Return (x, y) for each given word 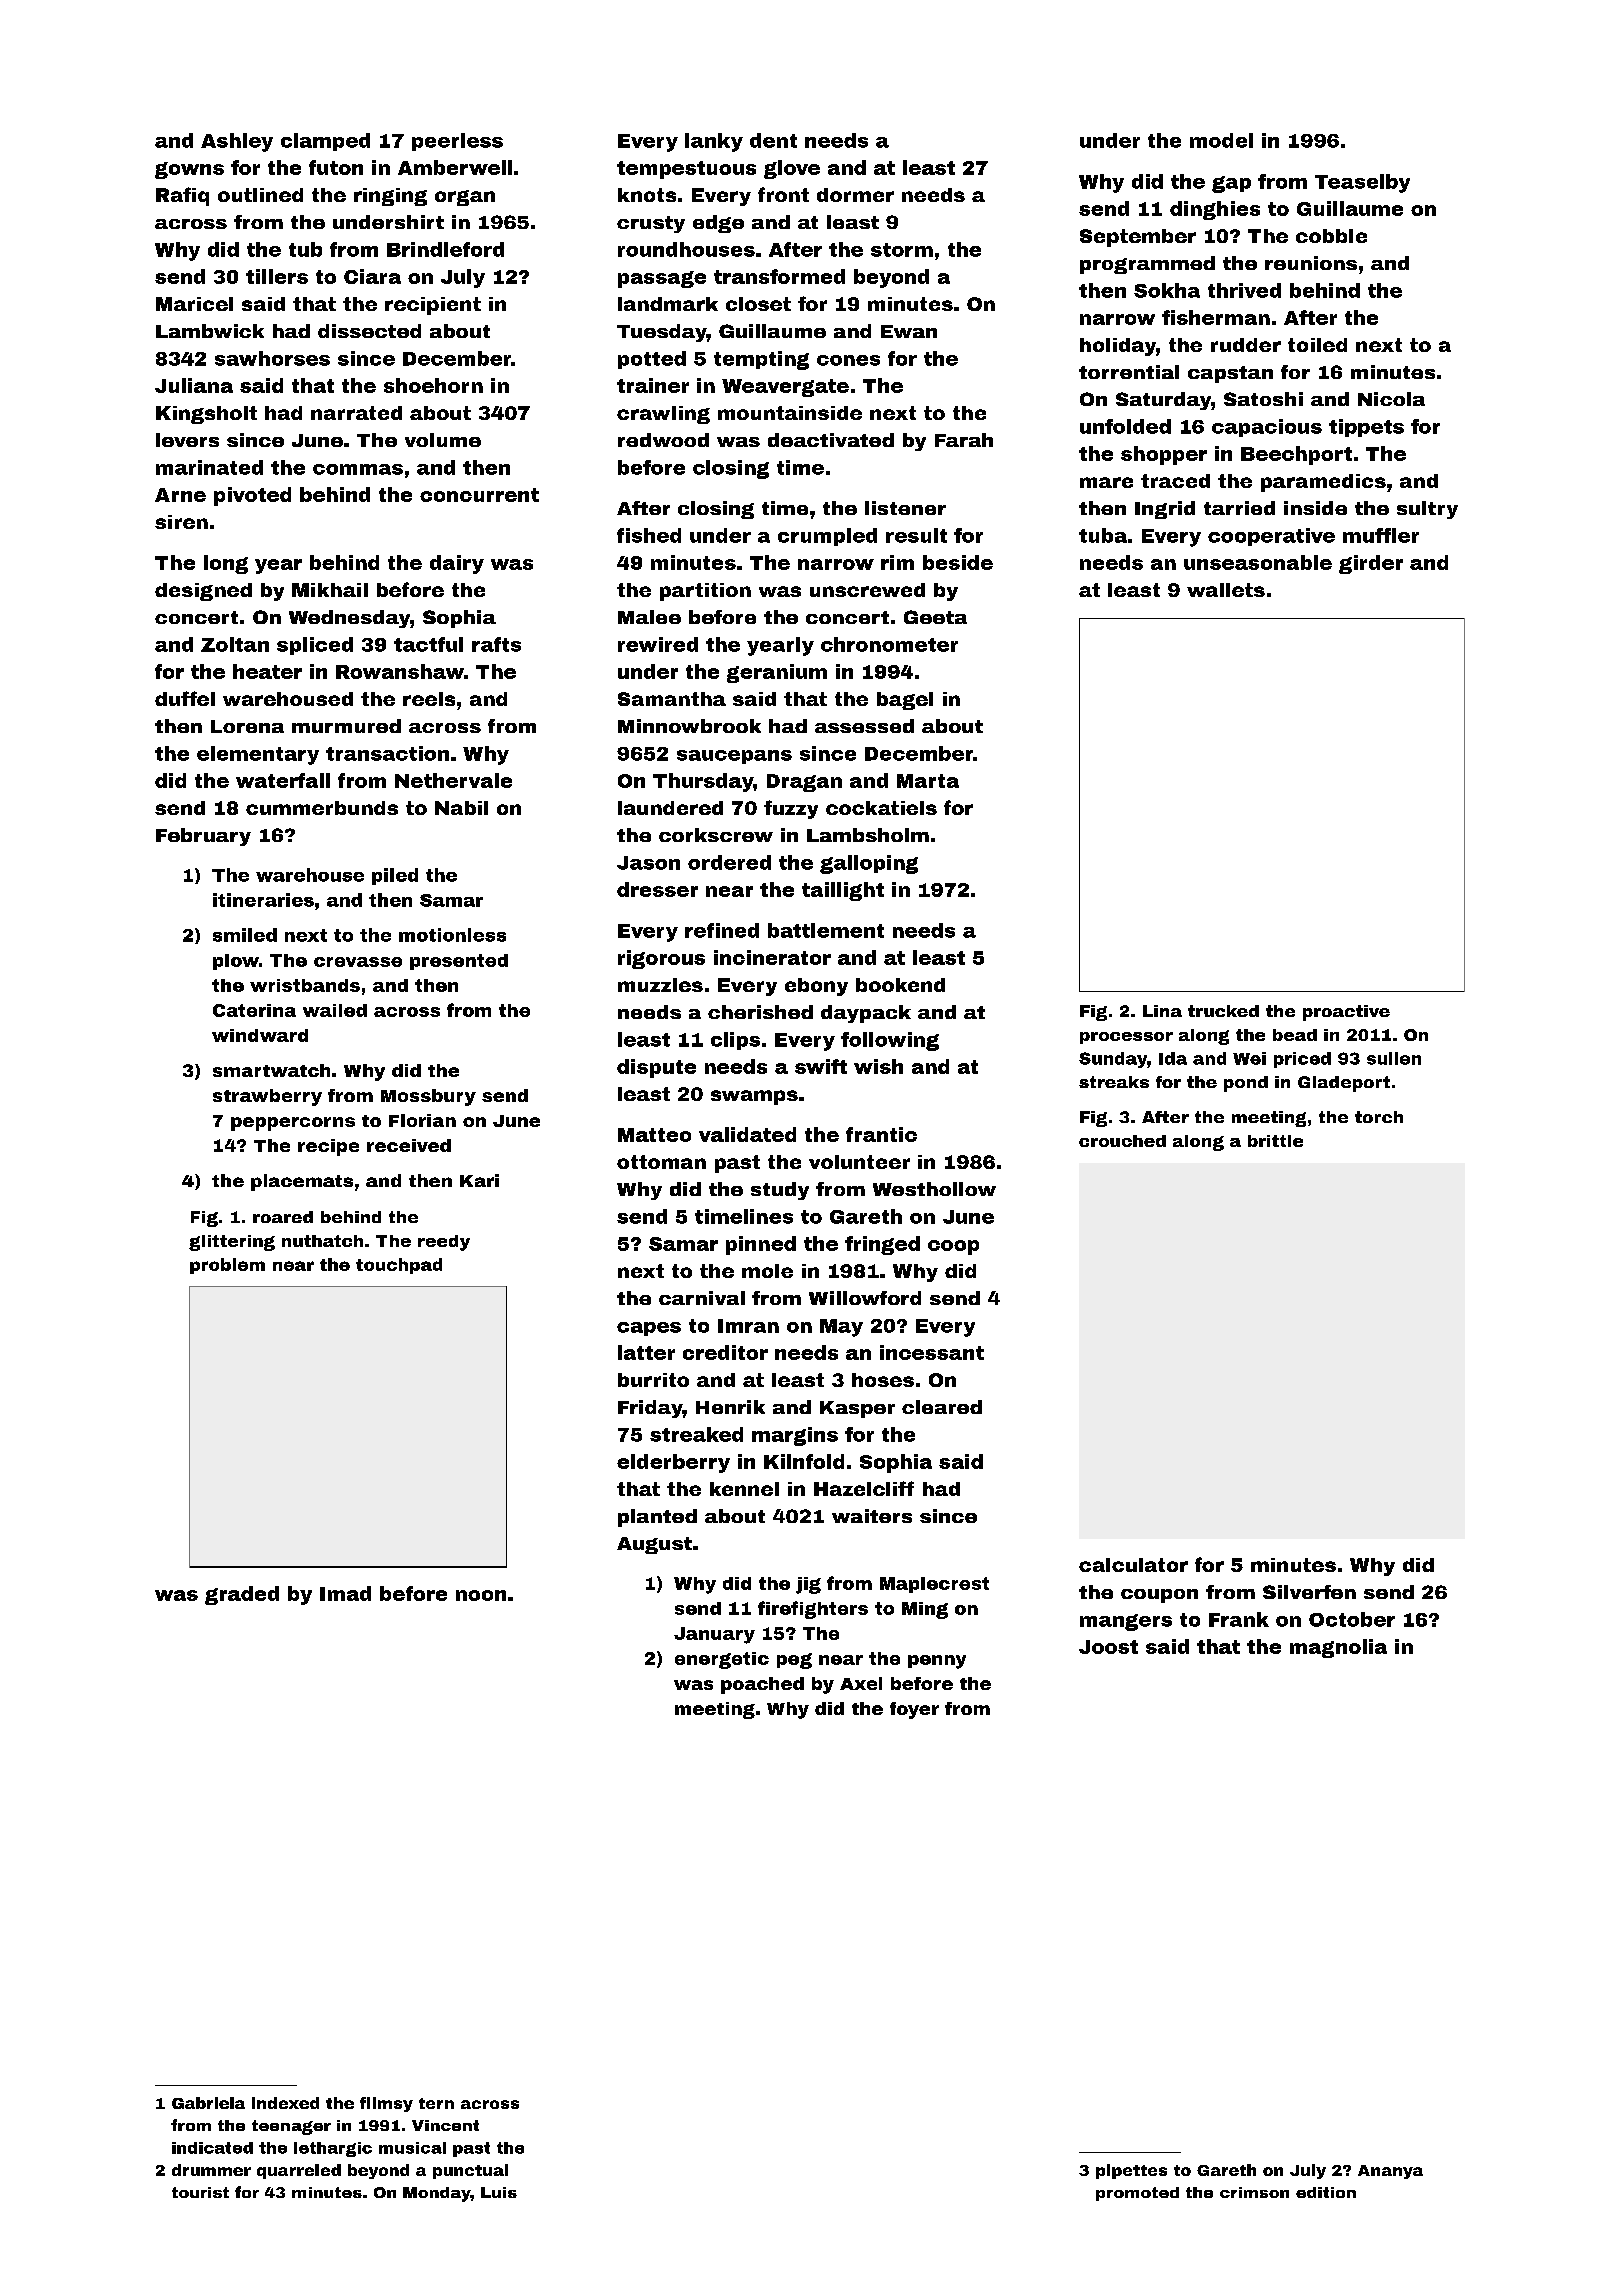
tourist (200, 2192)
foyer (914, 1710)
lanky (714, 142)
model (1221, 140)
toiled (1317, 345)
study (780, 1191)
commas (358, 469)
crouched (1122, 1141)
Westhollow (934, 1189)
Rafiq (182, 196)
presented (459, 962)
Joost (1108, 1647)
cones (848, 360)
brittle (1275, 1141)
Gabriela (208, 2103)
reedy (444, 1243)
